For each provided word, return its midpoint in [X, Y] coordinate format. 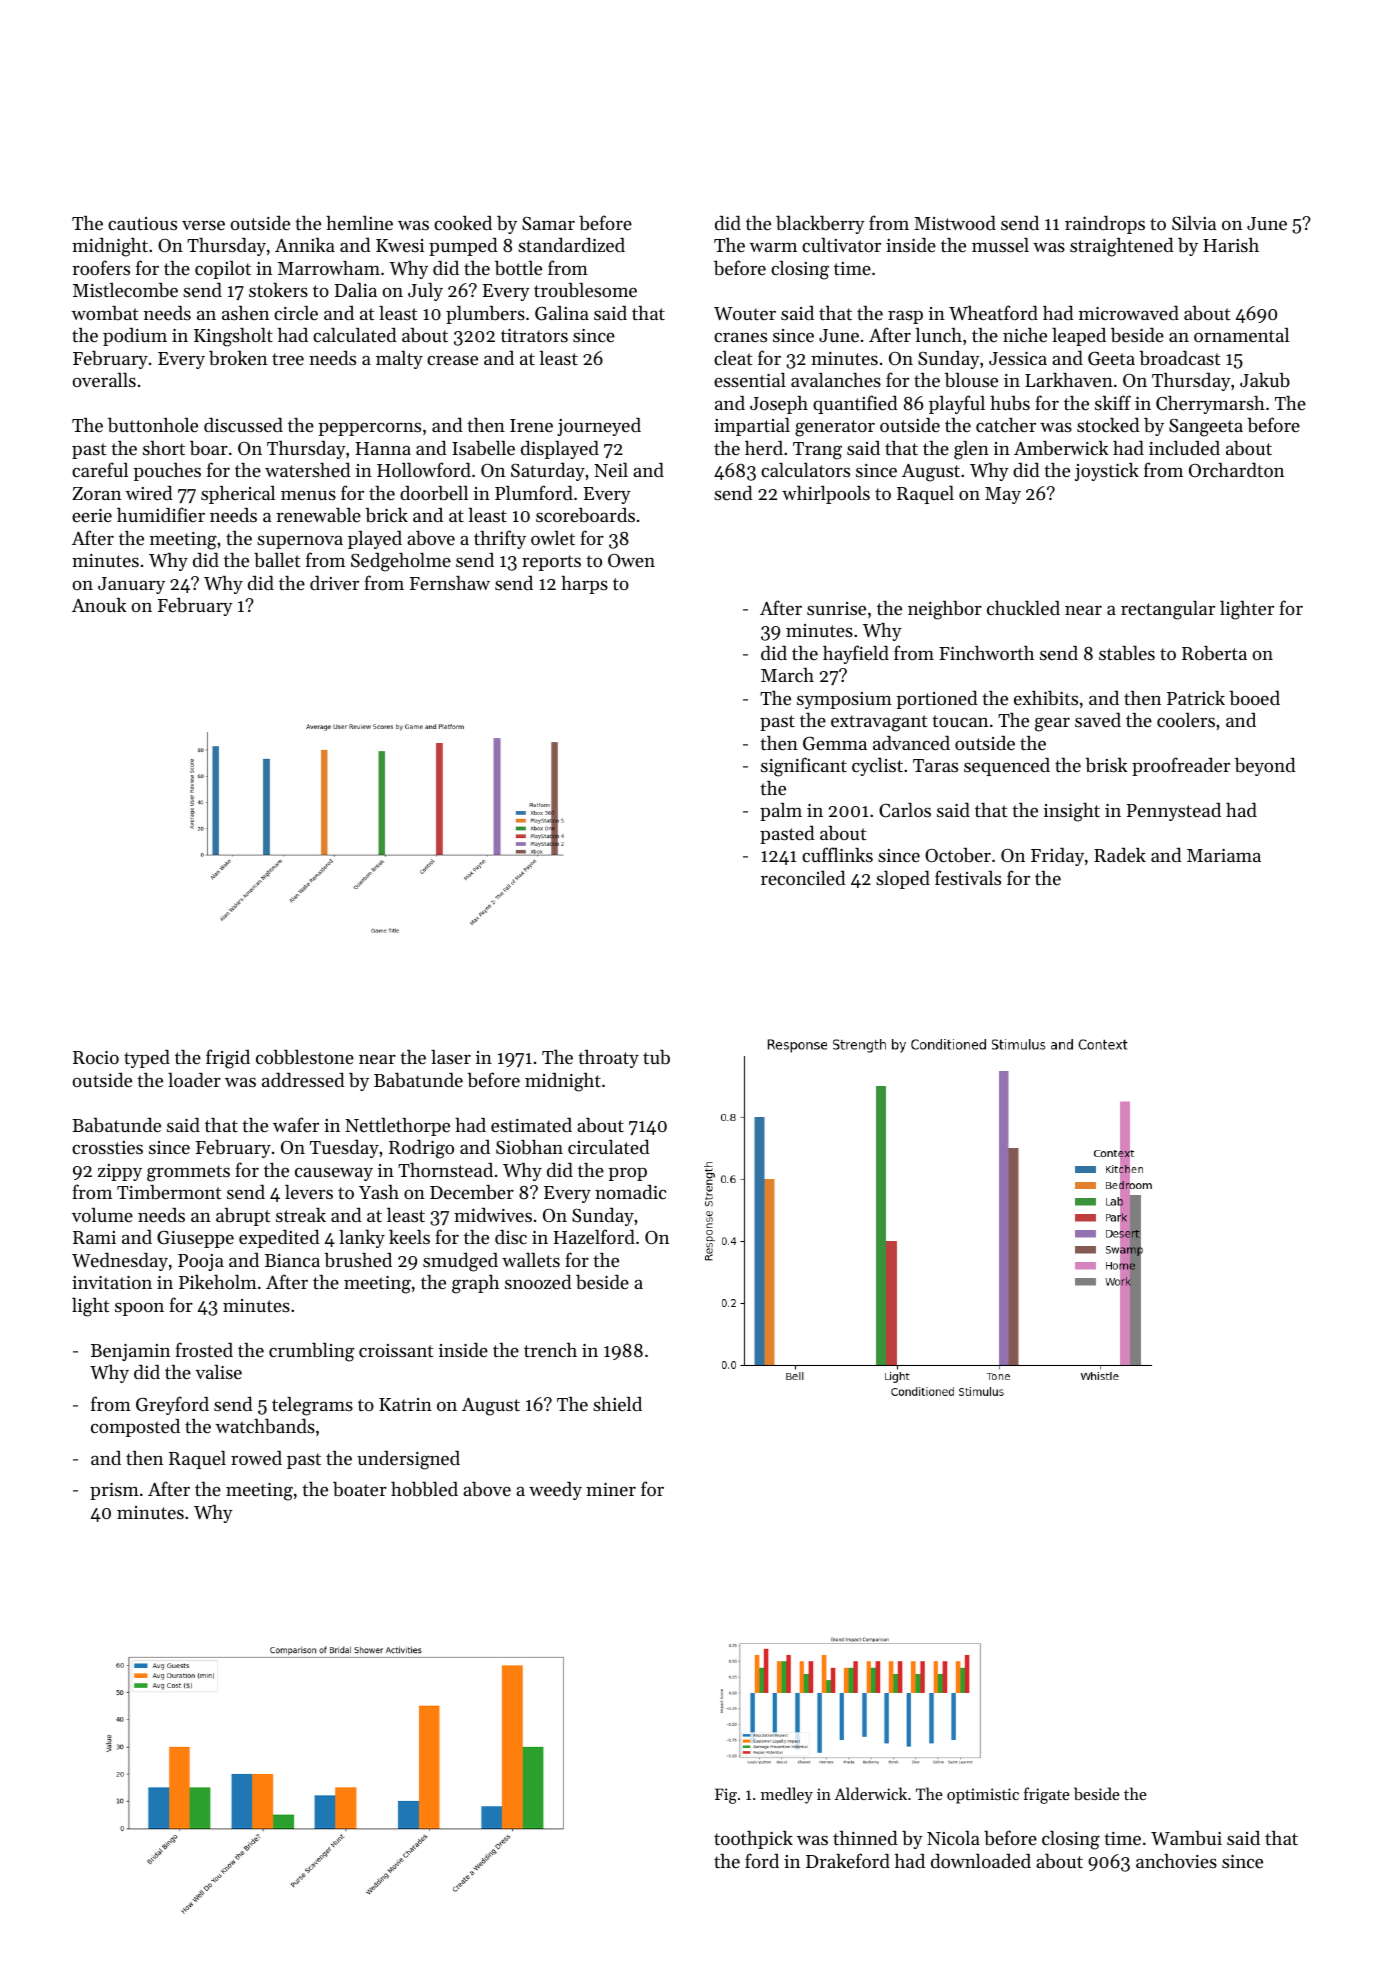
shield [617, 1404]
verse [203, 225]
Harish [1231, 245]
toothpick [753, 1840]
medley [787, 1795]
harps [584, 585]
